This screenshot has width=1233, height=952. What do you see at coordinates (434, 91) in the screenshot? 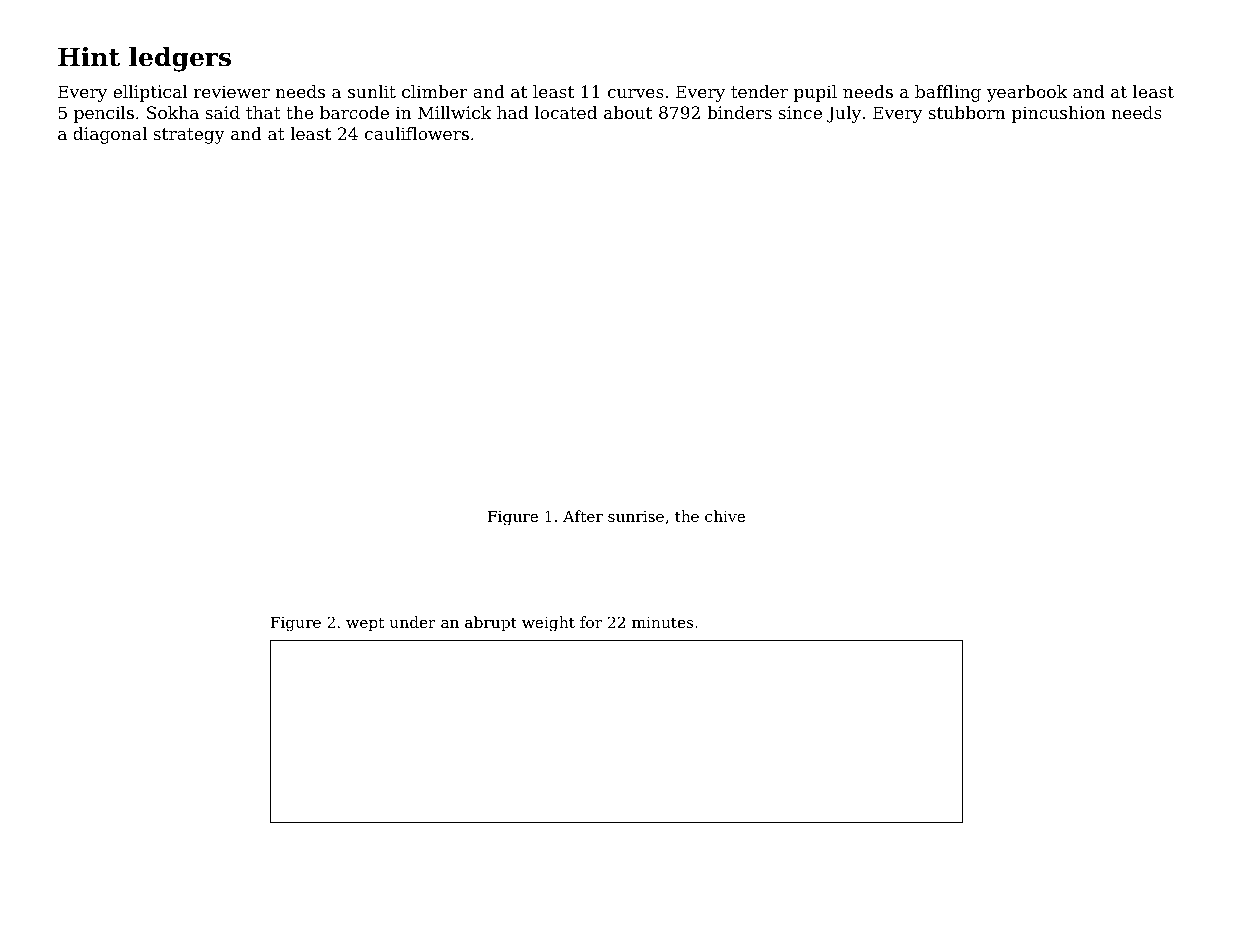
I see `climber` at bounding box center [434, 91].
